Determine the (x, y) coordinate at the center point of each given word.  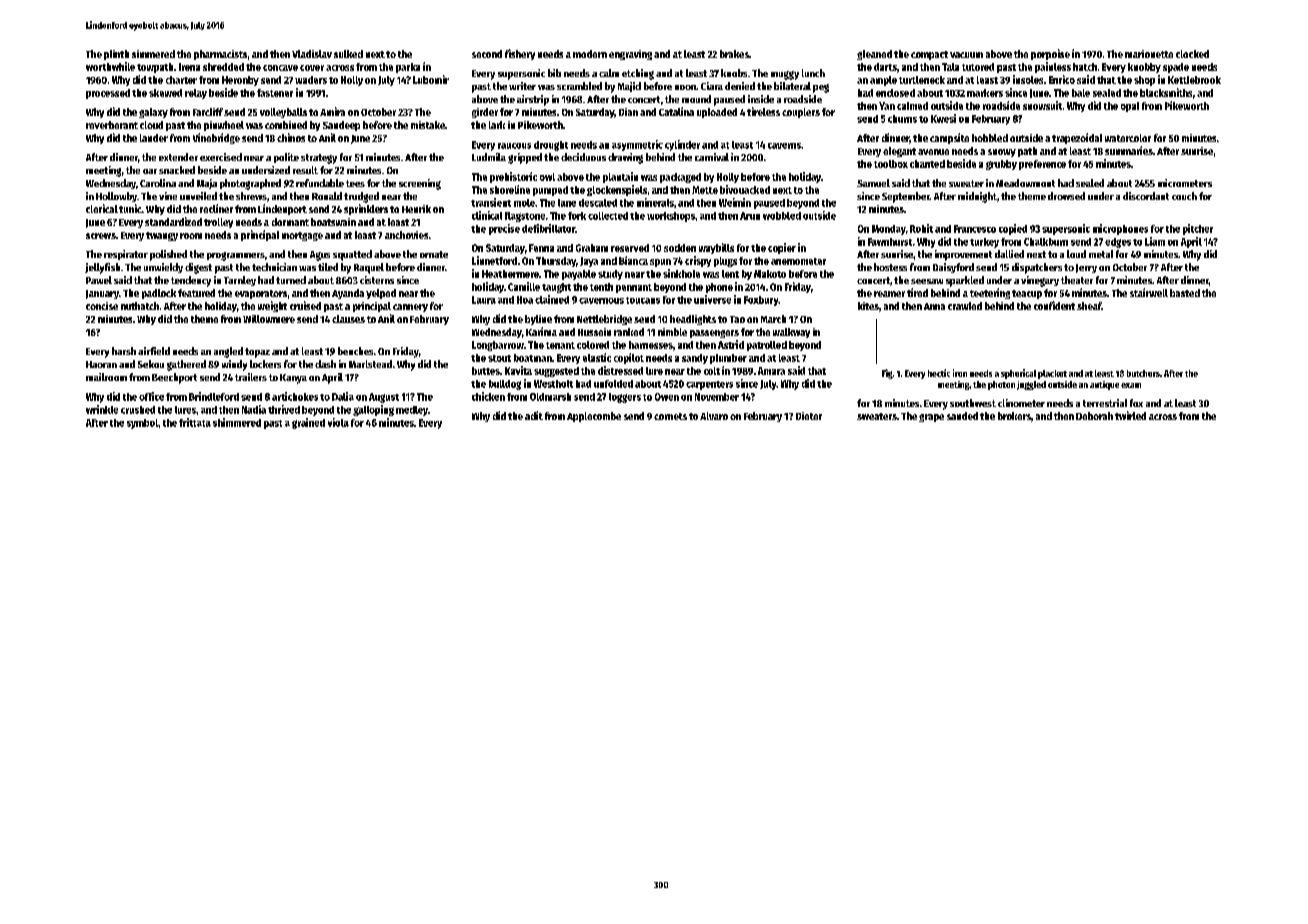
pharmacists (220, 55)
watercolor (1128, 138)
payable (579, 275)
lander (154, 138)
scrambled (579, 86)
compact (929, 55)
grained (308, 423)
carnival (712, 157)
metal (1101, 254)
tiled (328, 267)
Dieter (809, 416)
